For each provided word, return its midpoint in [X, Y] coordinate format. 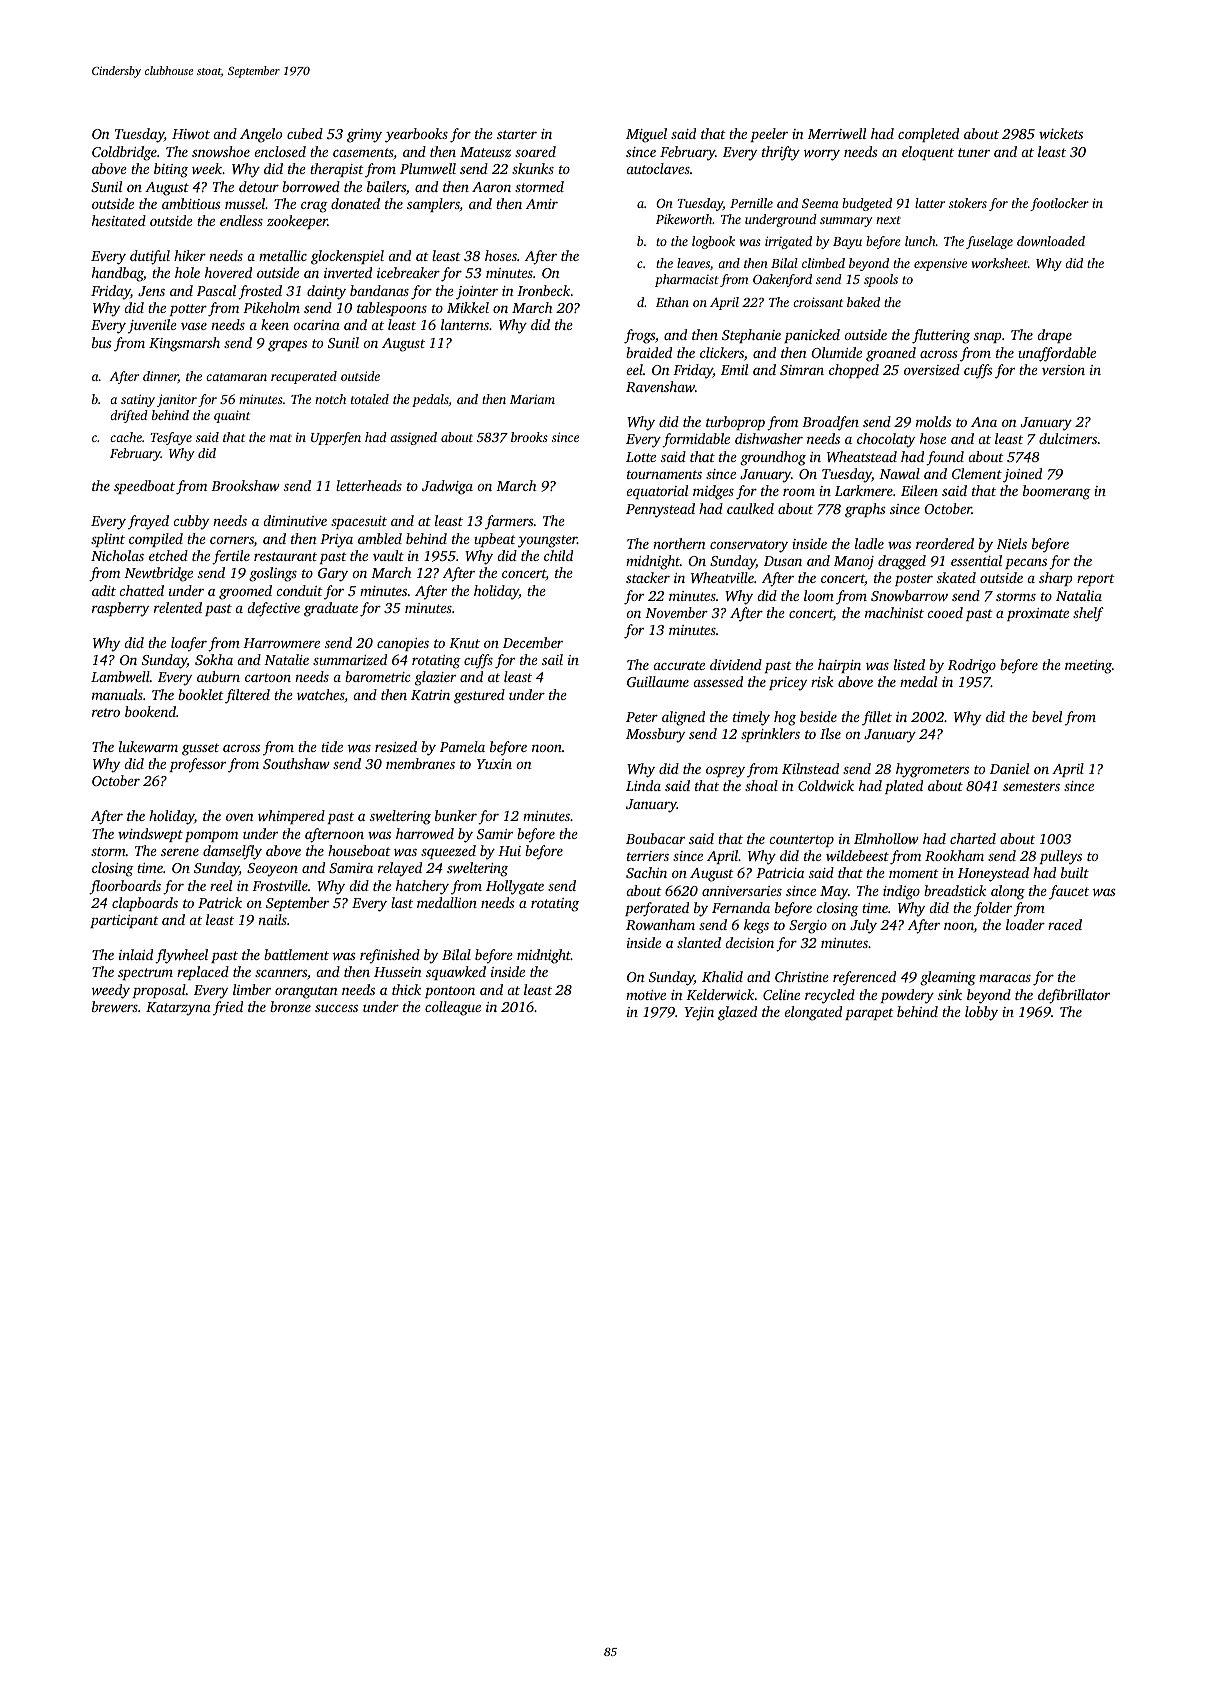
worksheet [1000, 263]
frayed [148, 522]
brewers [115, 1006]
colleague [453, 1008]
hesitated [119, 220]
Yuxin [494, 764]
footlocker [1059, 204]
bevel [1047, 716]
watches [320, 694]
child [558, 555]
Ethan [672, 302]
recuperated [304, 377]
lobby [981, 1013]
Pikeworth [684, 219]
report [1096, 580]
